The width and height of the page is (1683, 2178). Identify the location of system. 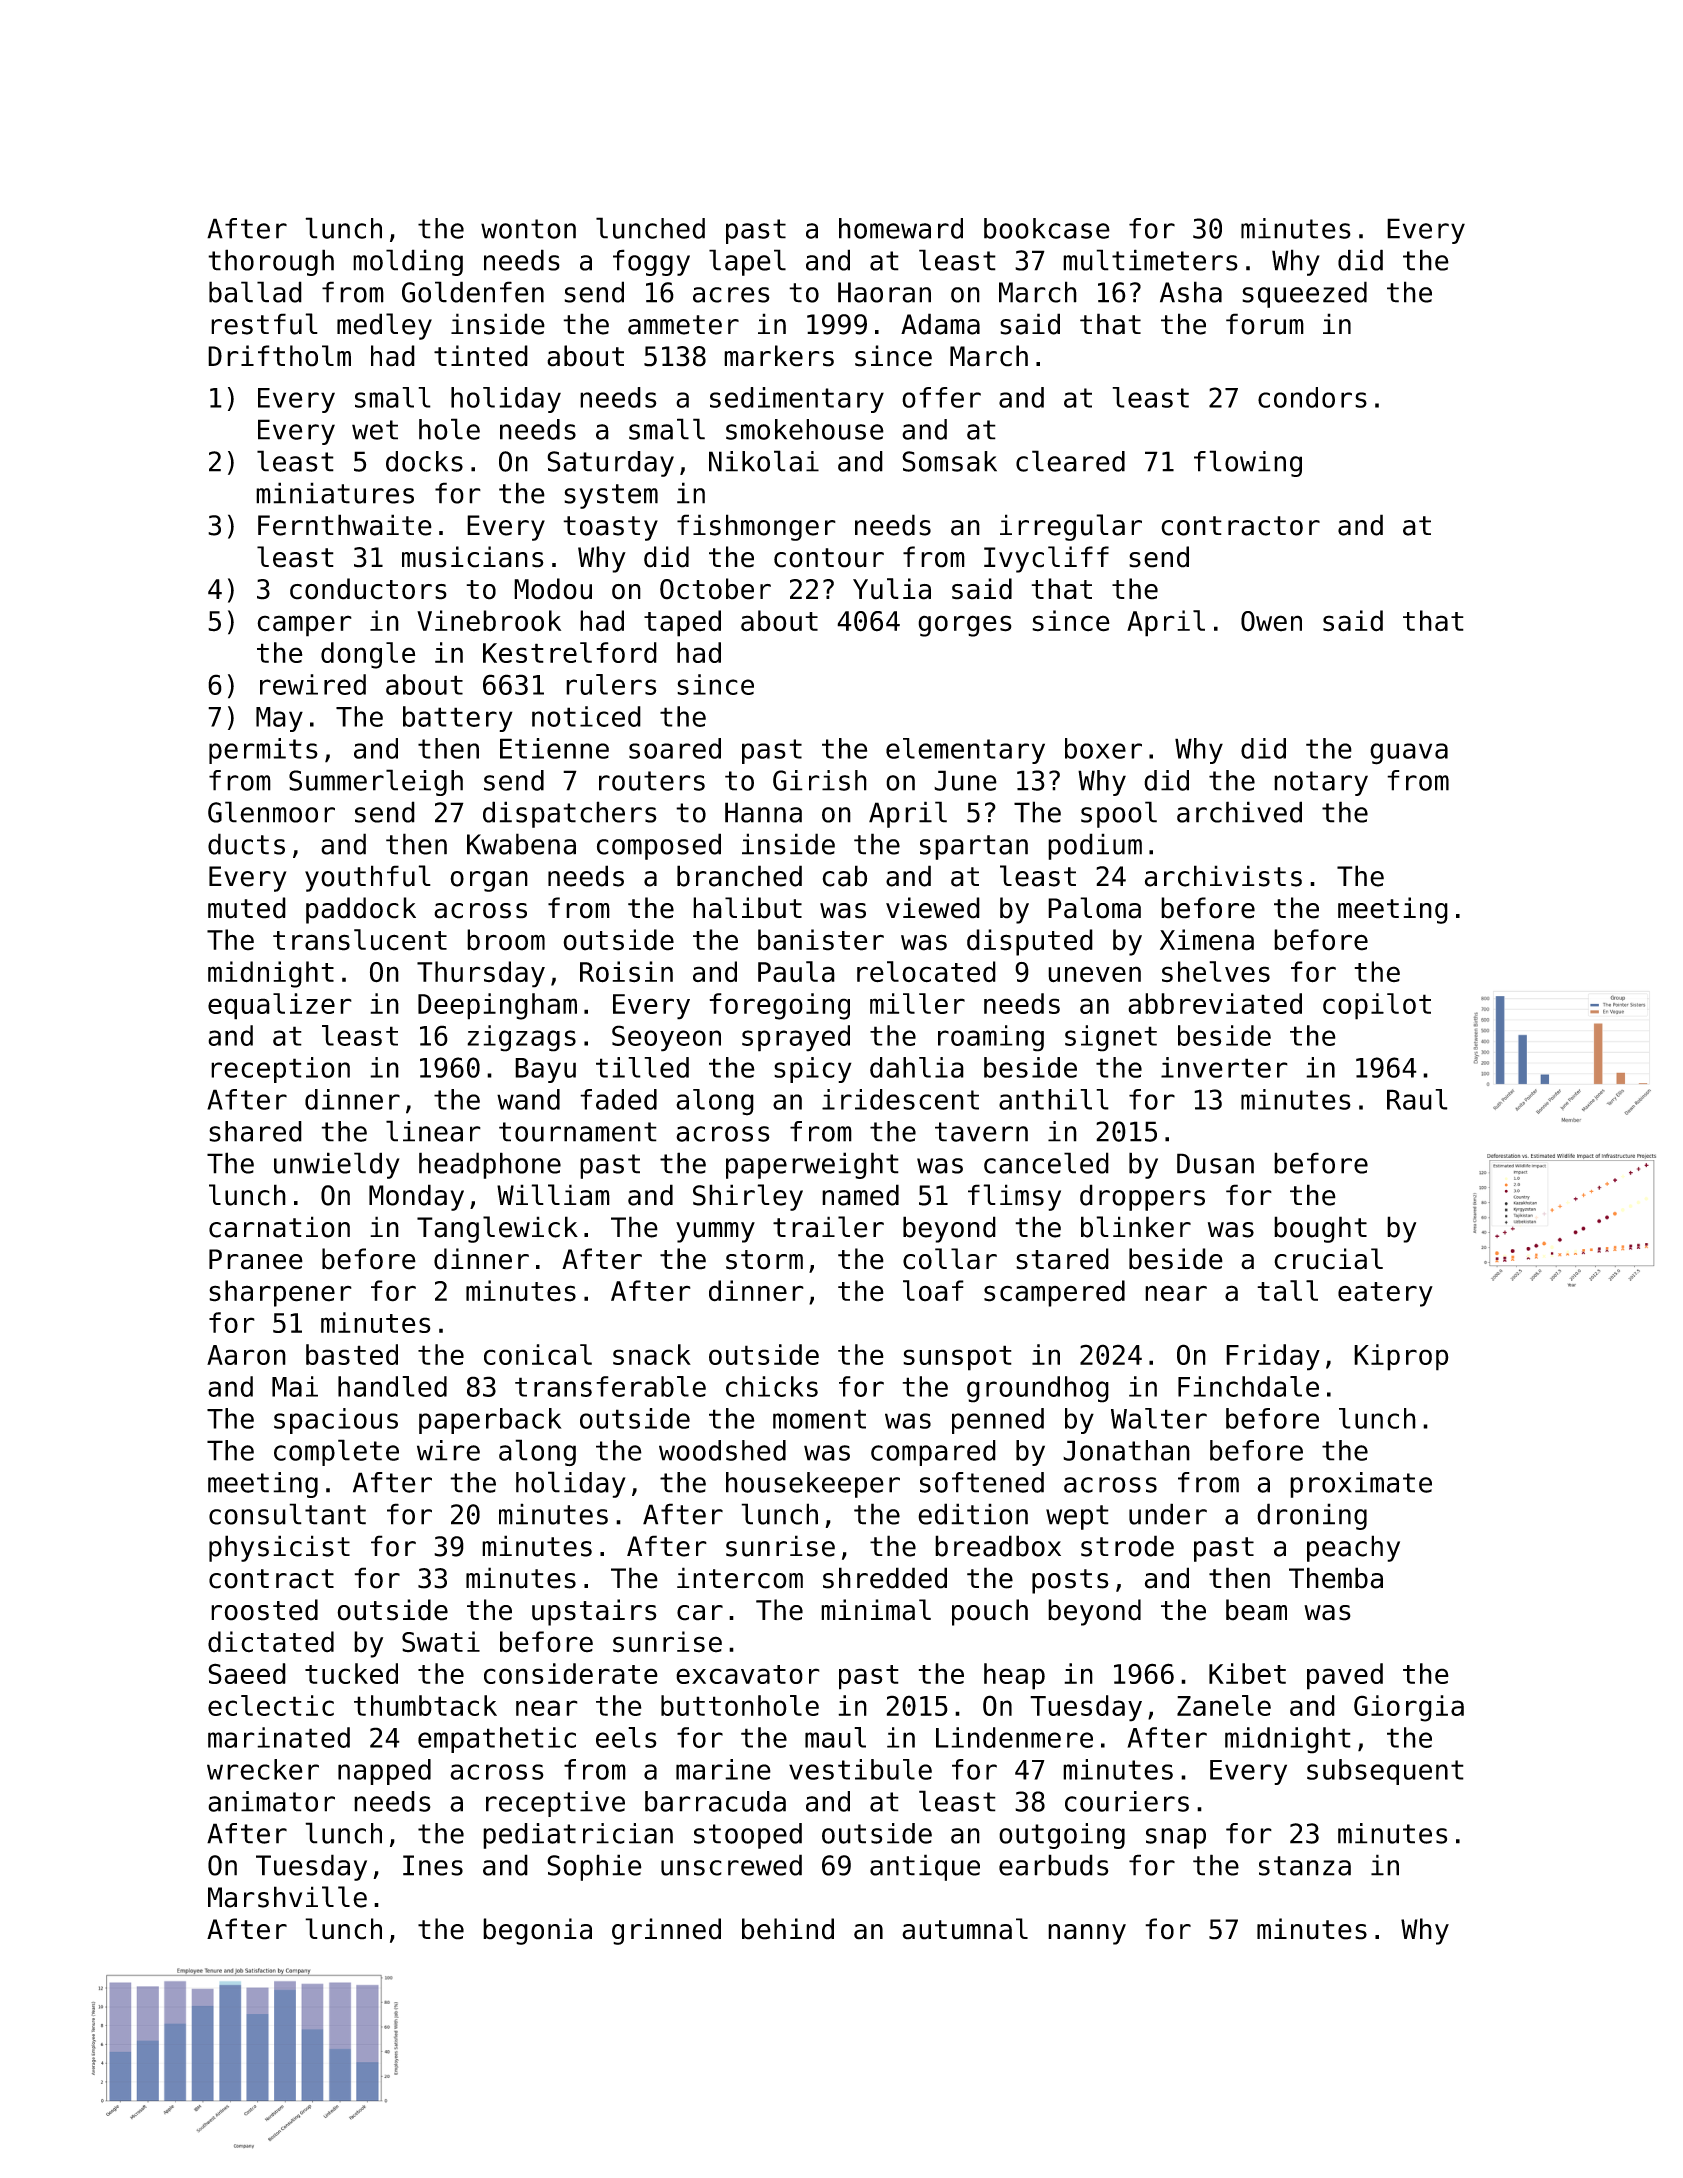
(611, 496).
